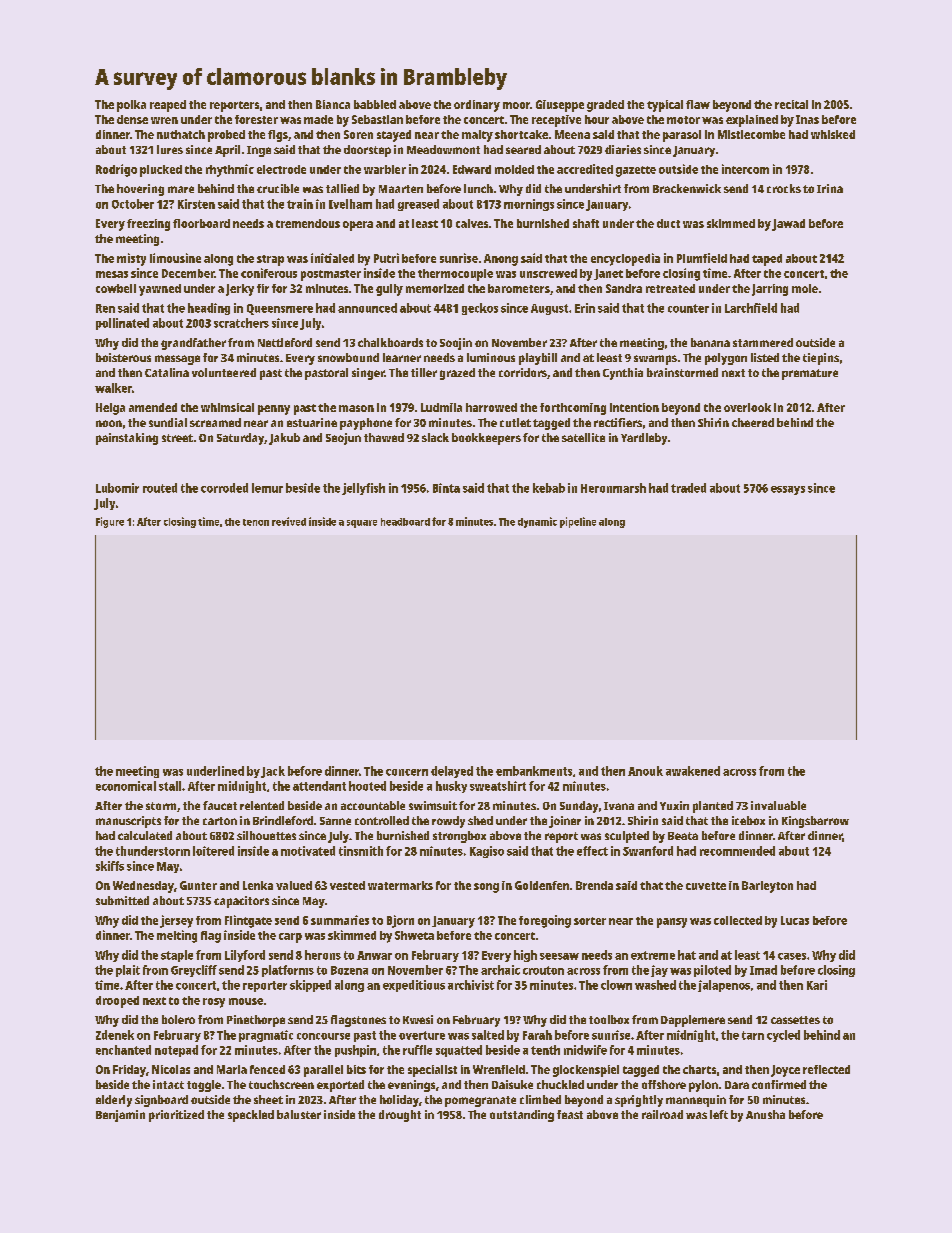  What do you see at coordinates (537, 1035) in the image?
I see `Farah` at bounding box center [537, 1035].
